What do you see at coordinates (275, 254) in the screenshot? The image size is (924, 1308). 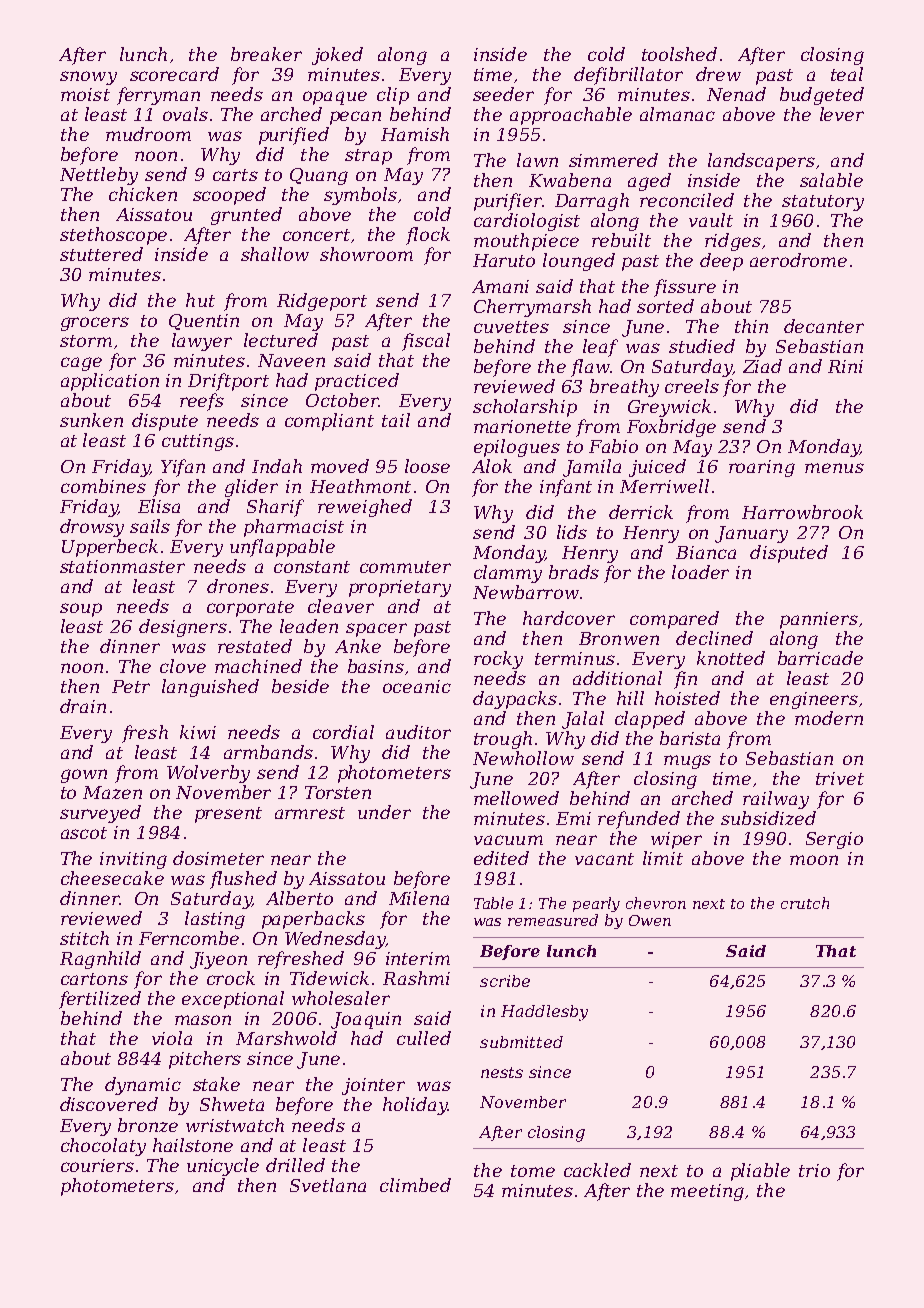 I see `shallow` at bounding box center [275, 254].
